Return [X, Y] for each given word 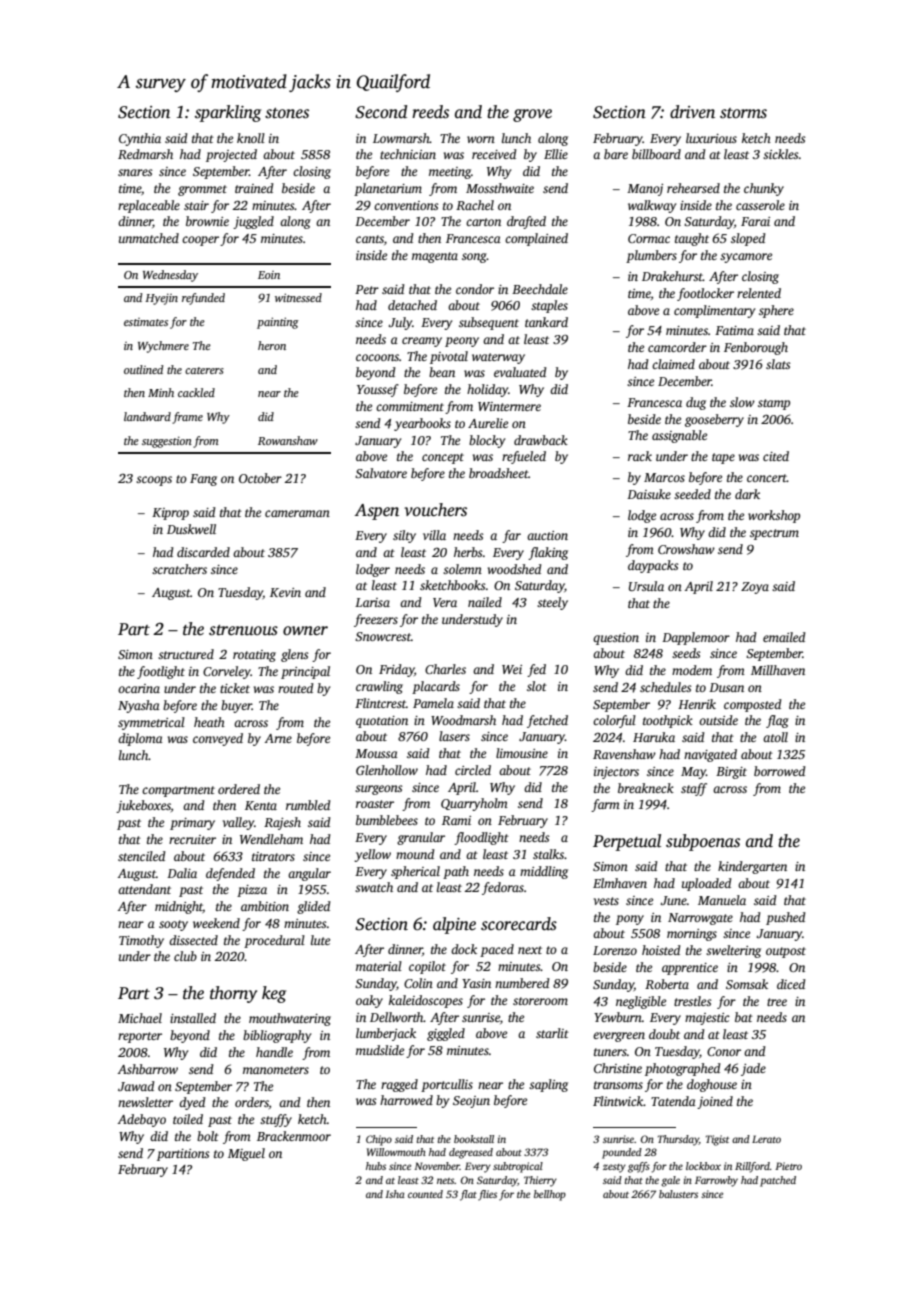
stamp [774, 404]
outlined [143, 369]
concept [443, 458]
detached [412, 305]
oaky [369, 1001]
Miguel [246, 1154]
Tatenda [673, 1101]
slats [778, 364]
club [185, 956]
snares [135, 172]
